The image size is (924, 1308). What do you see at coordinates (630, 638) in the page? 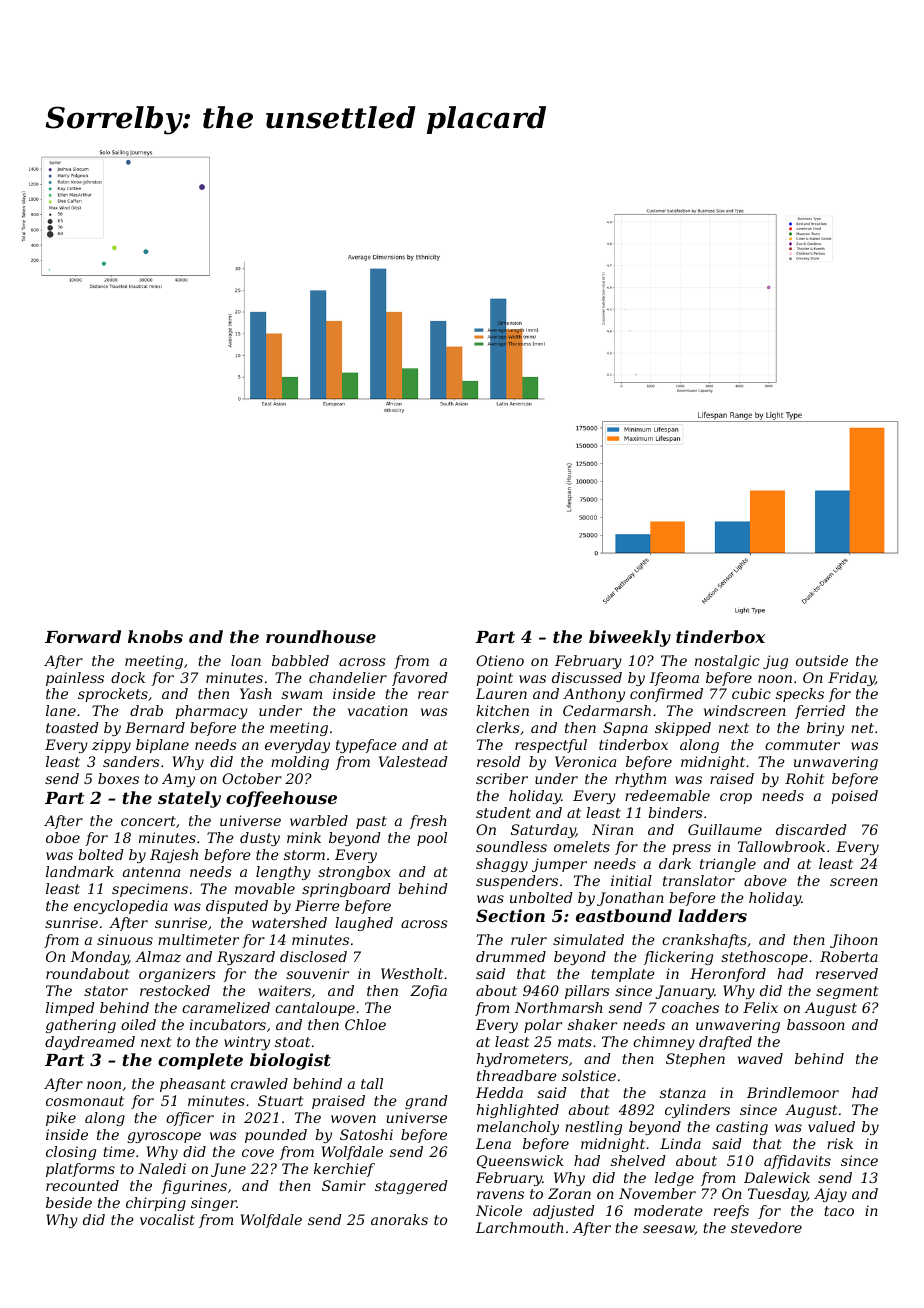
I see `biweekly` at bounding box center [630, 638].
